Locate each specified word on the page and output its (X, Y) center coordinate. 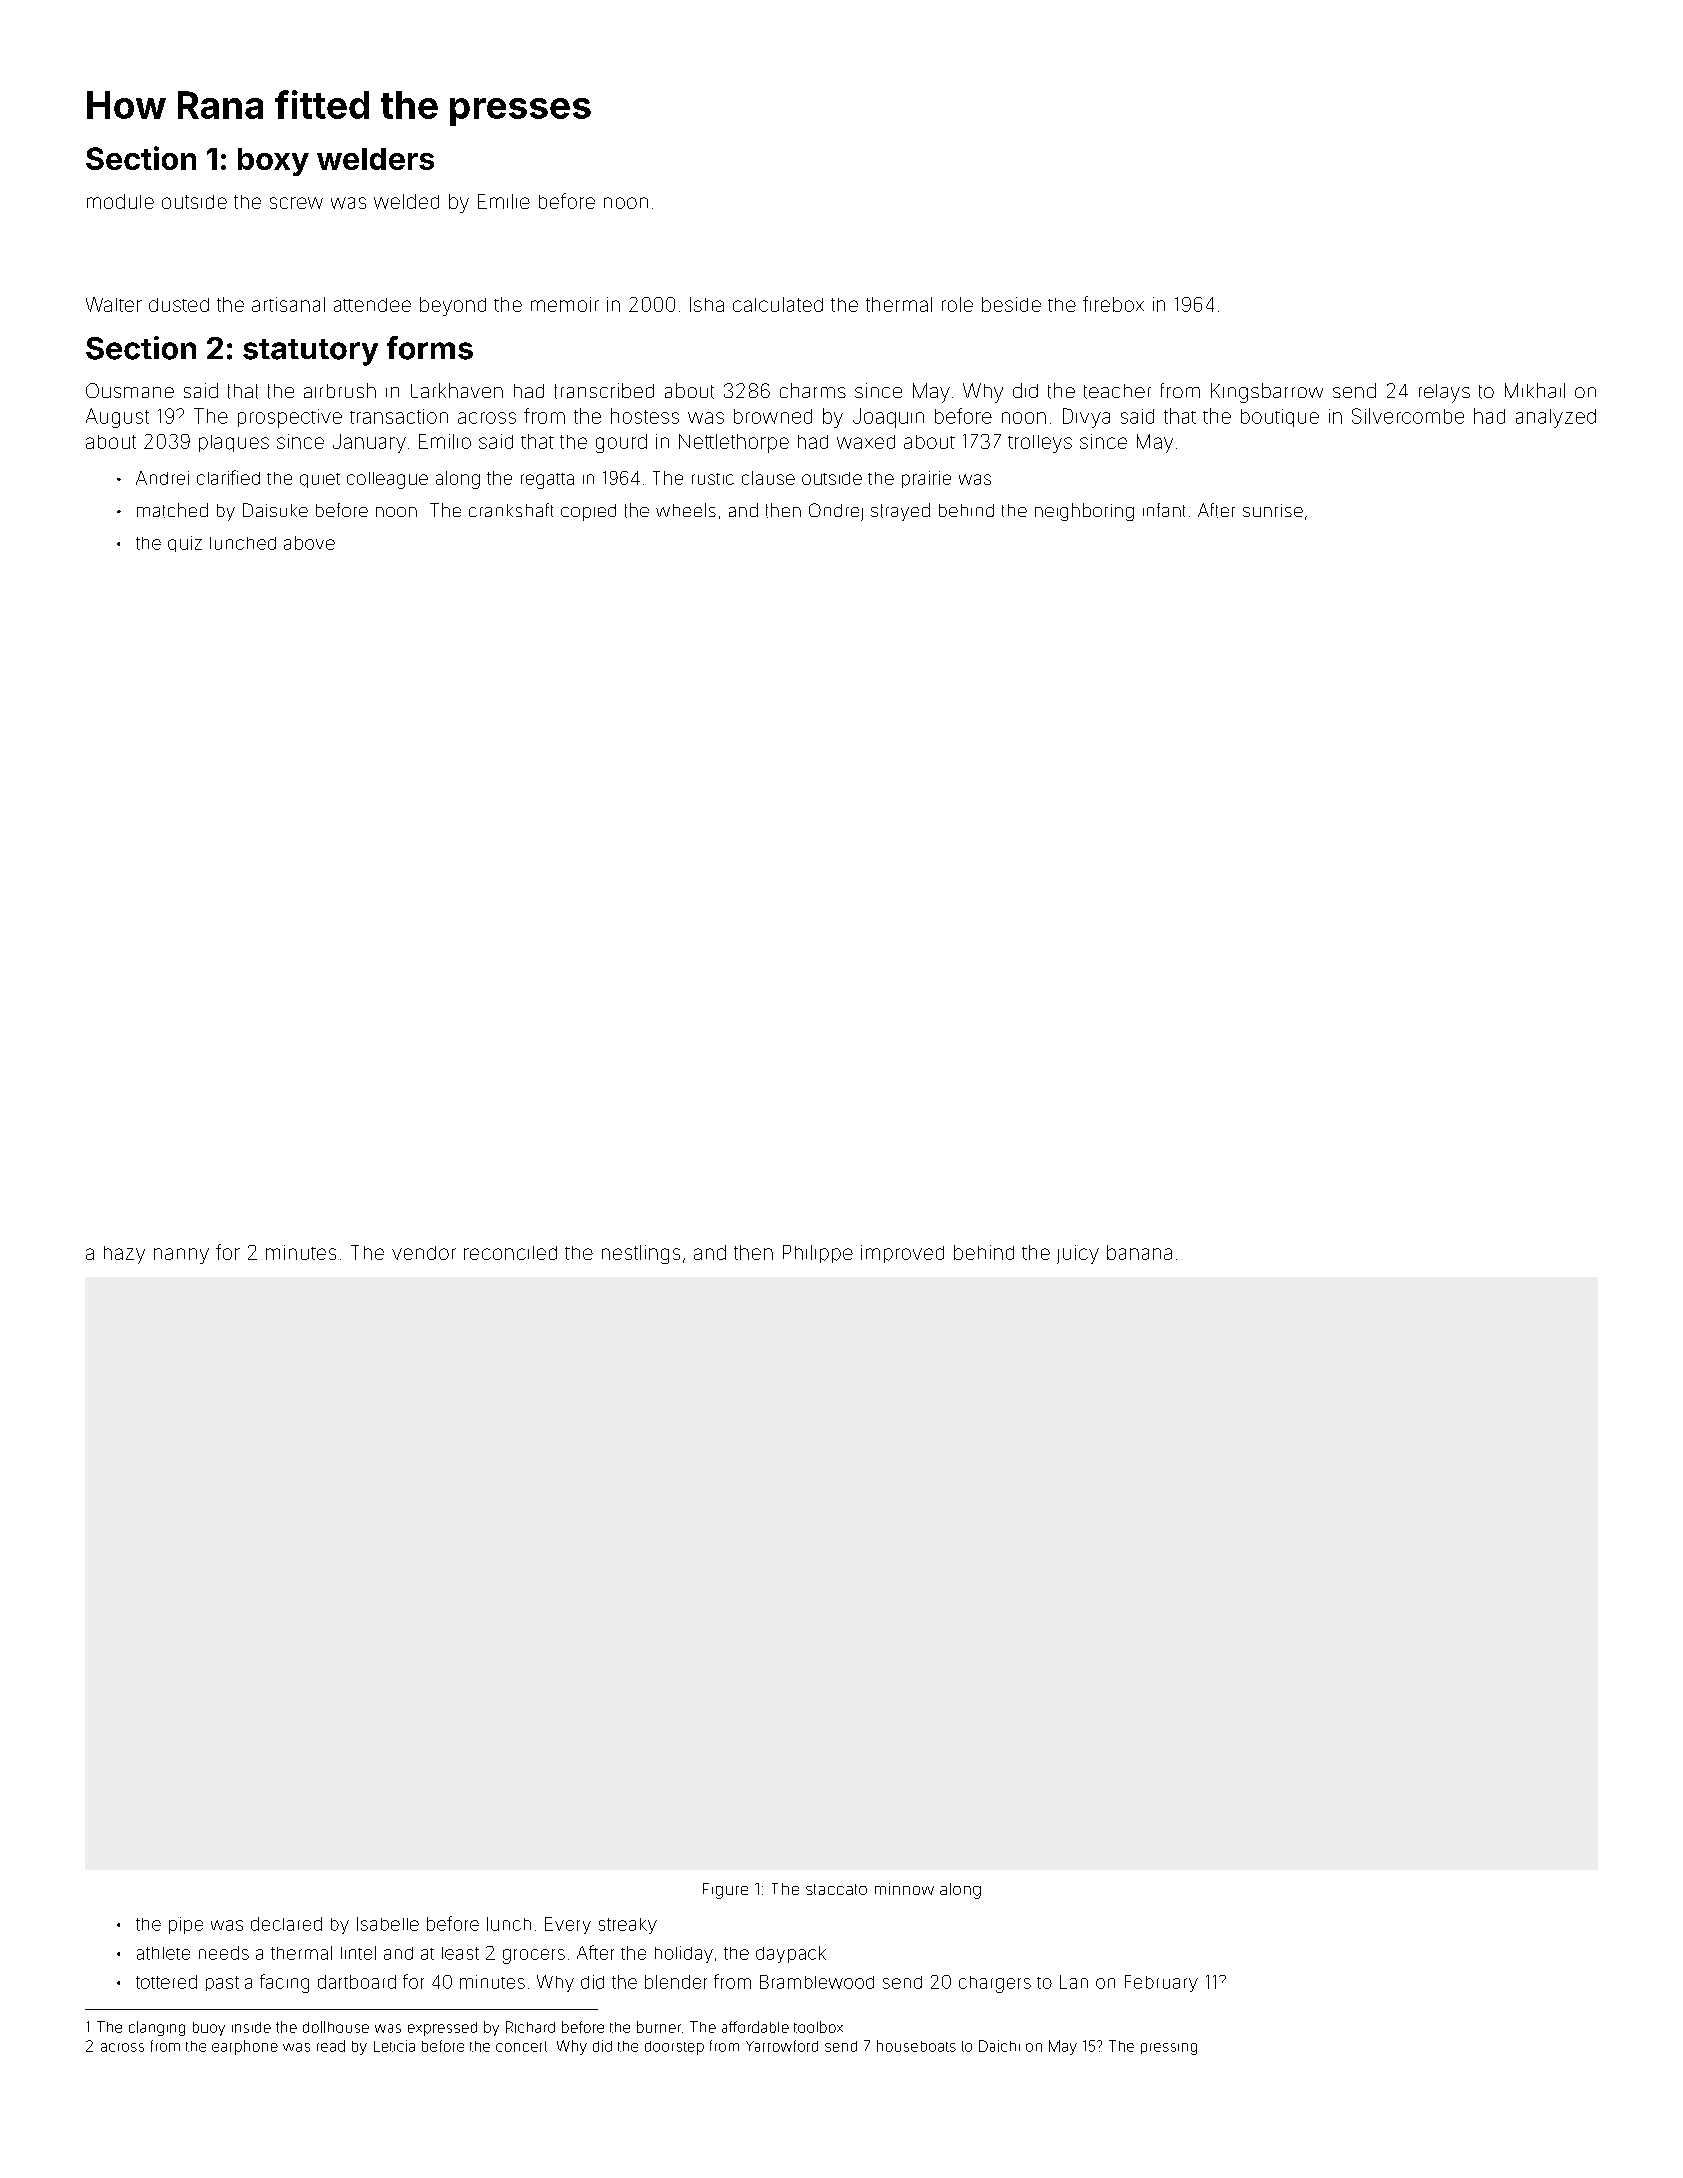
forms (430, 348)
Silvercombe (1408, 416)
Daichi (999, 2046)
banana (1139, 1252)
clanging (157, 2028)
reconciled (510, 1253)
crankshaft (511, 510)
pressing (1169, 2049)
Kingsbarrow (1267, 393)
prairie (926, 479)
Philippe (818, 1254)
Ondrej (836, 512)
